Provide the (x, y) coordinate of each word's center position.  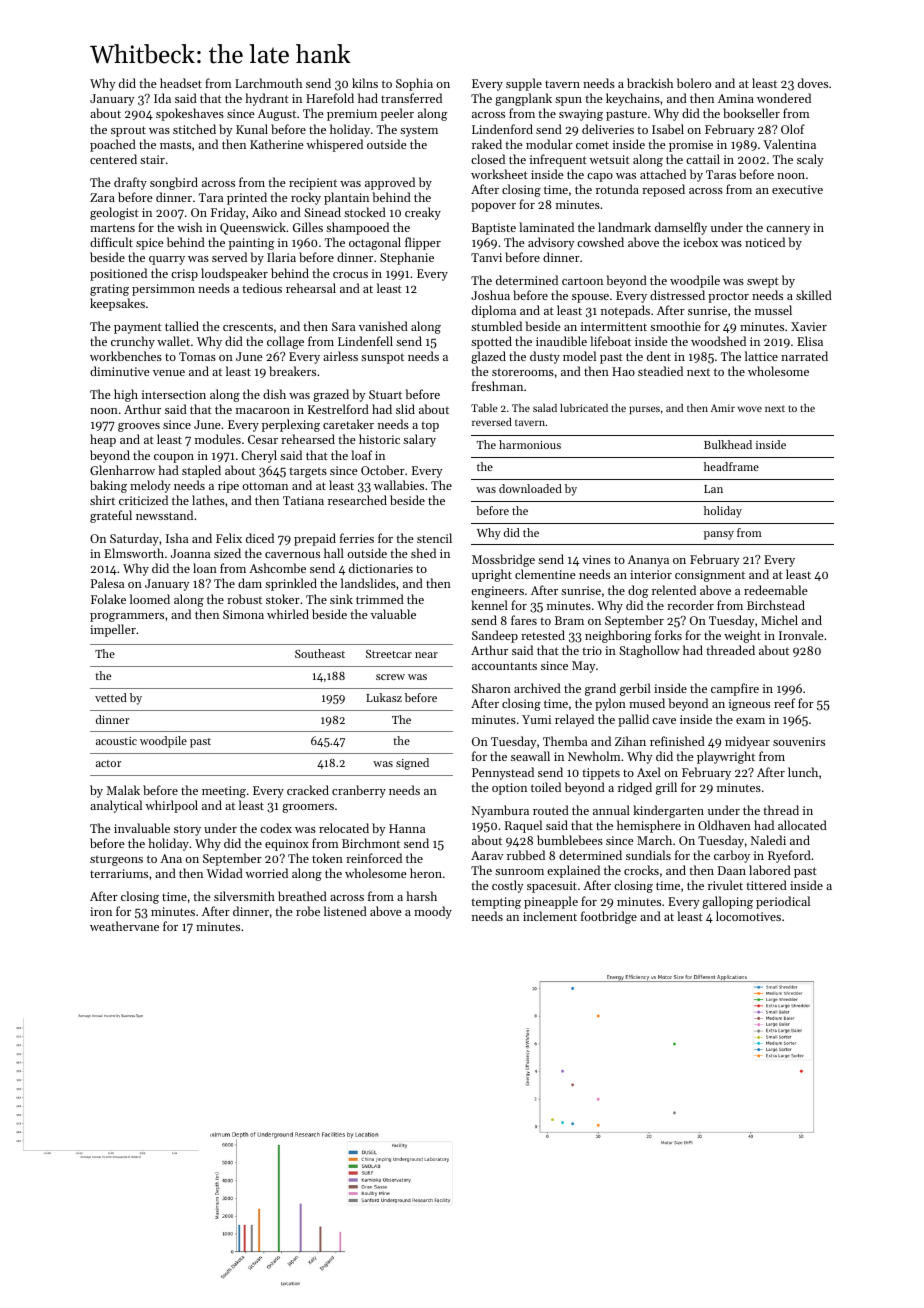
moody (433, 912)
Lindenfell (365, 341)
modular (549, 144)
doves (813, 83)
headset (181, 83)
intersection (174, 394)
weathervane (124, 926)
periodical (783, 902)
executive (797, 189)
